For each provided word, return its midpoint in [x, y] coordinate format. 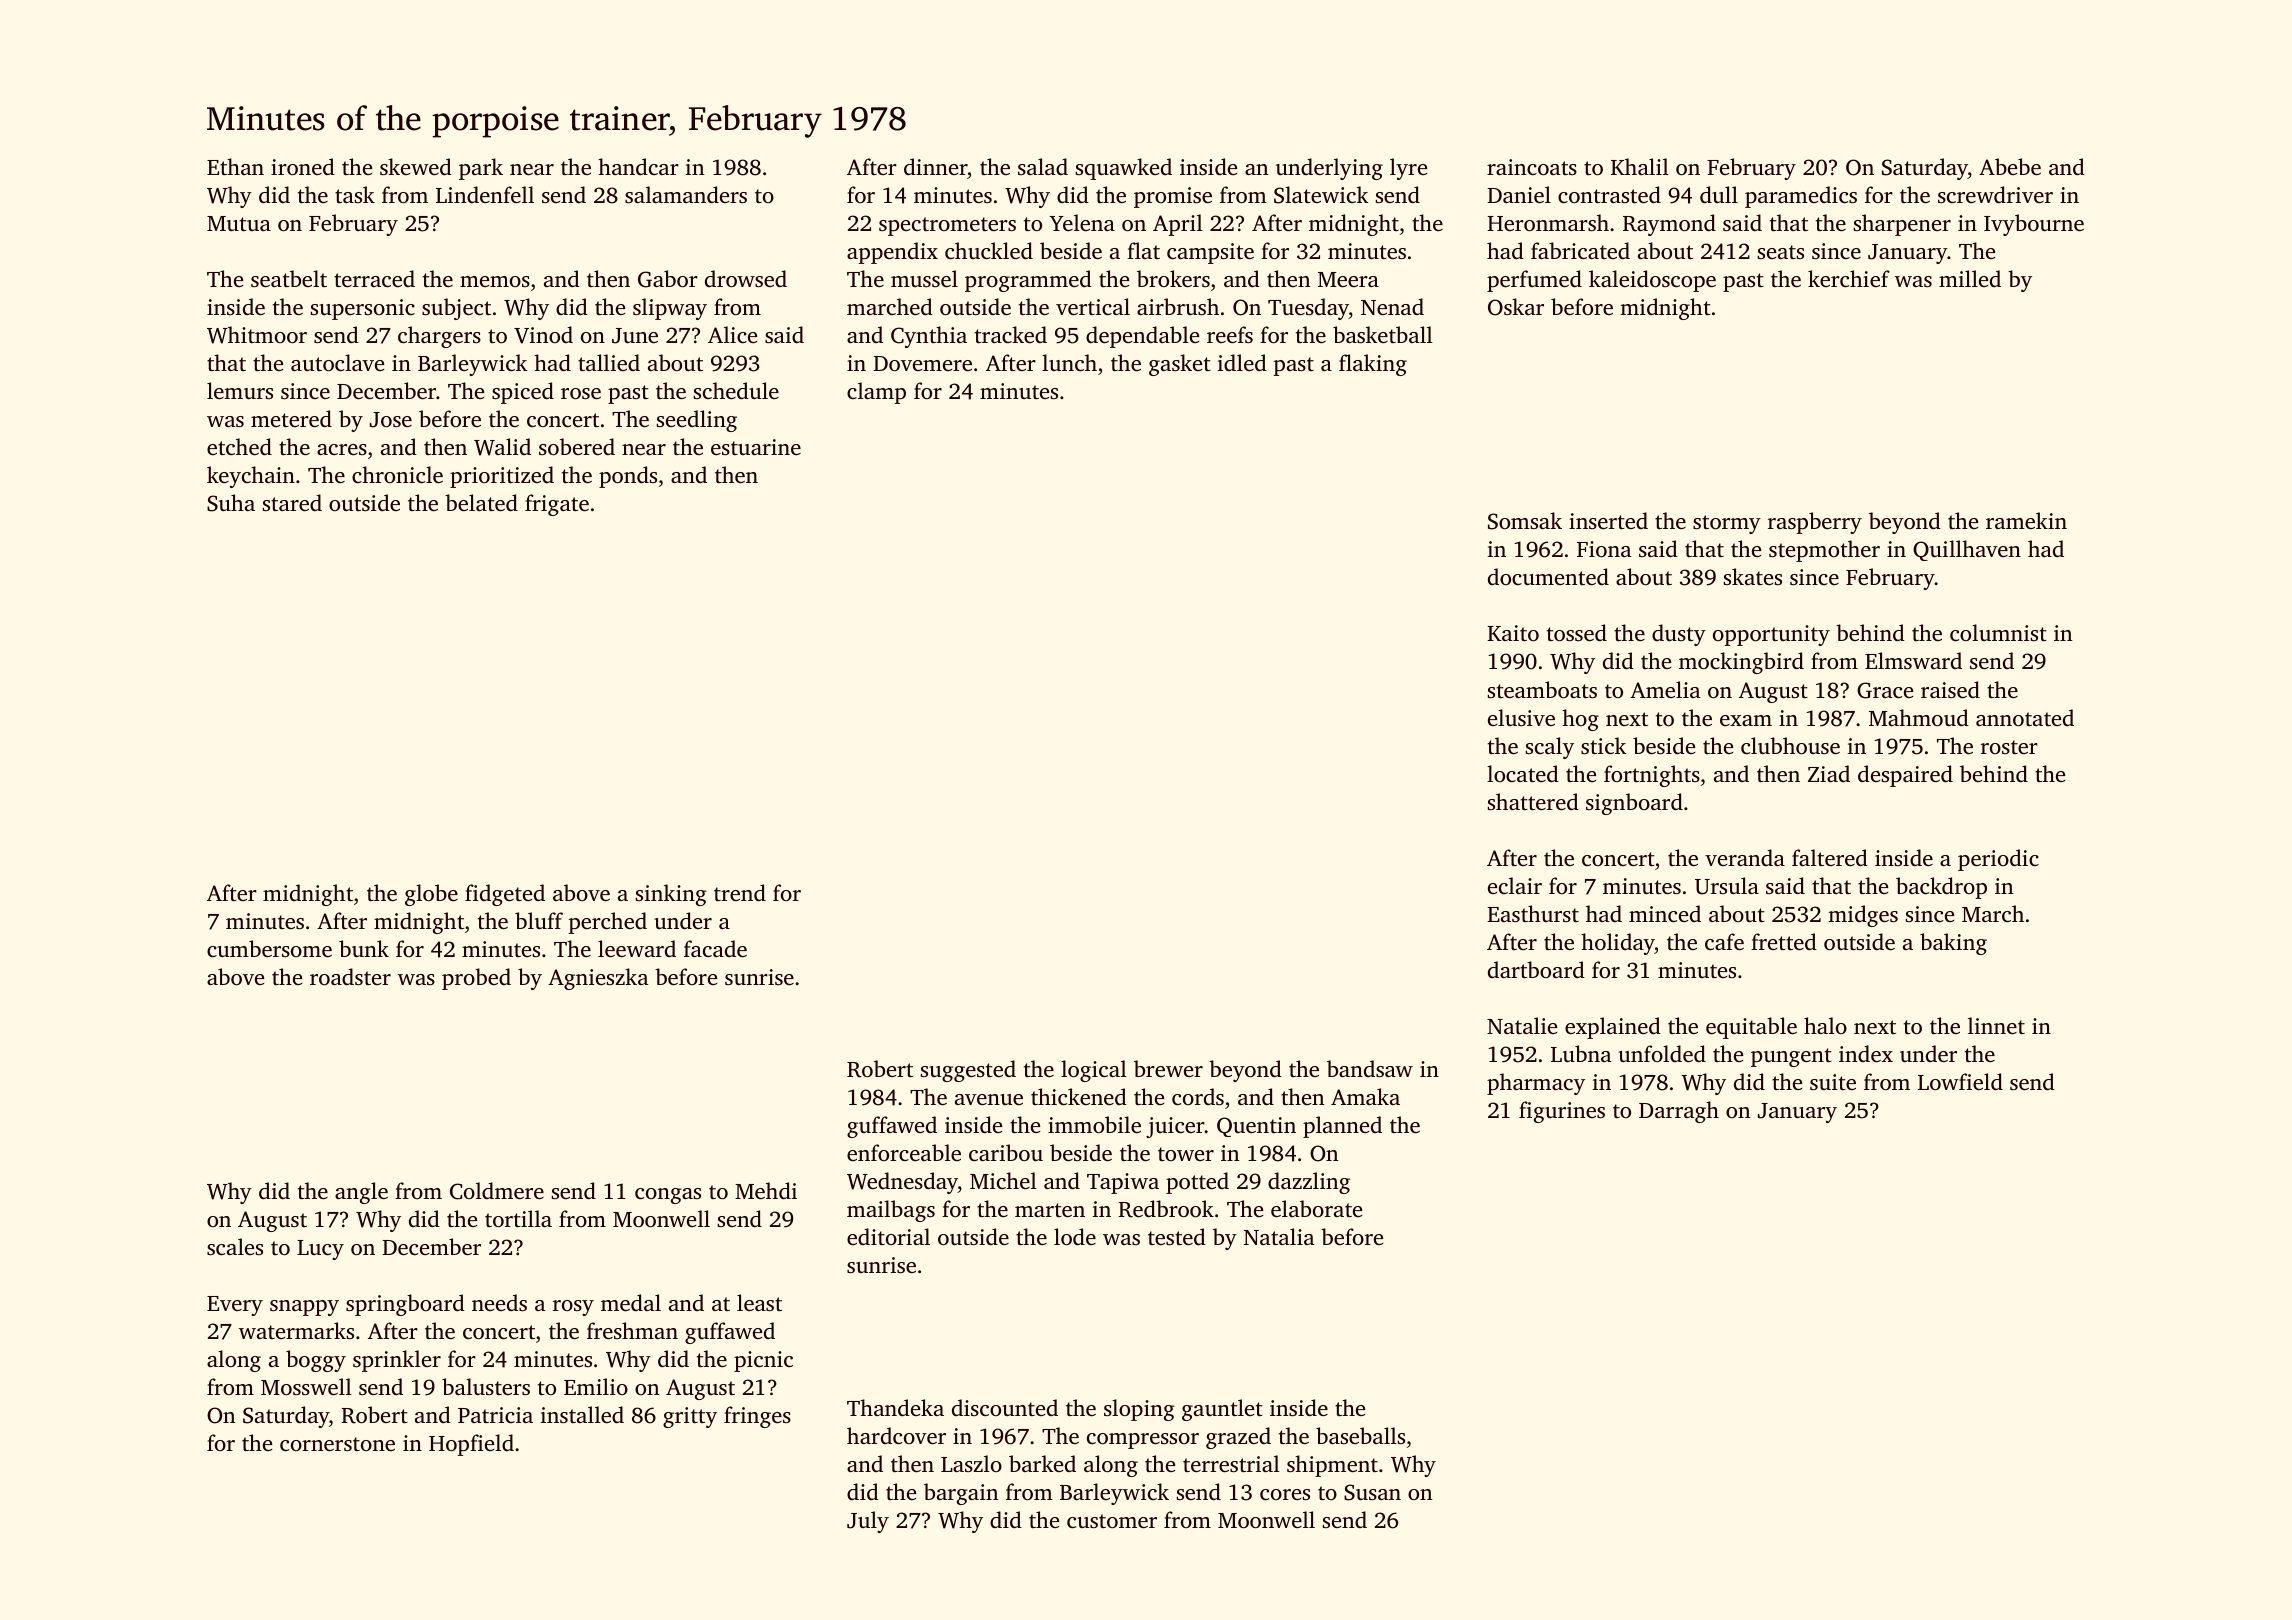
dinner [936, 166]
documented [1548, 576]
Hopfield [471, 1445]
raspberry [1815, 523]
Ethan [235, 166]
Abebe [2010, 166]
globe [431, 895]
